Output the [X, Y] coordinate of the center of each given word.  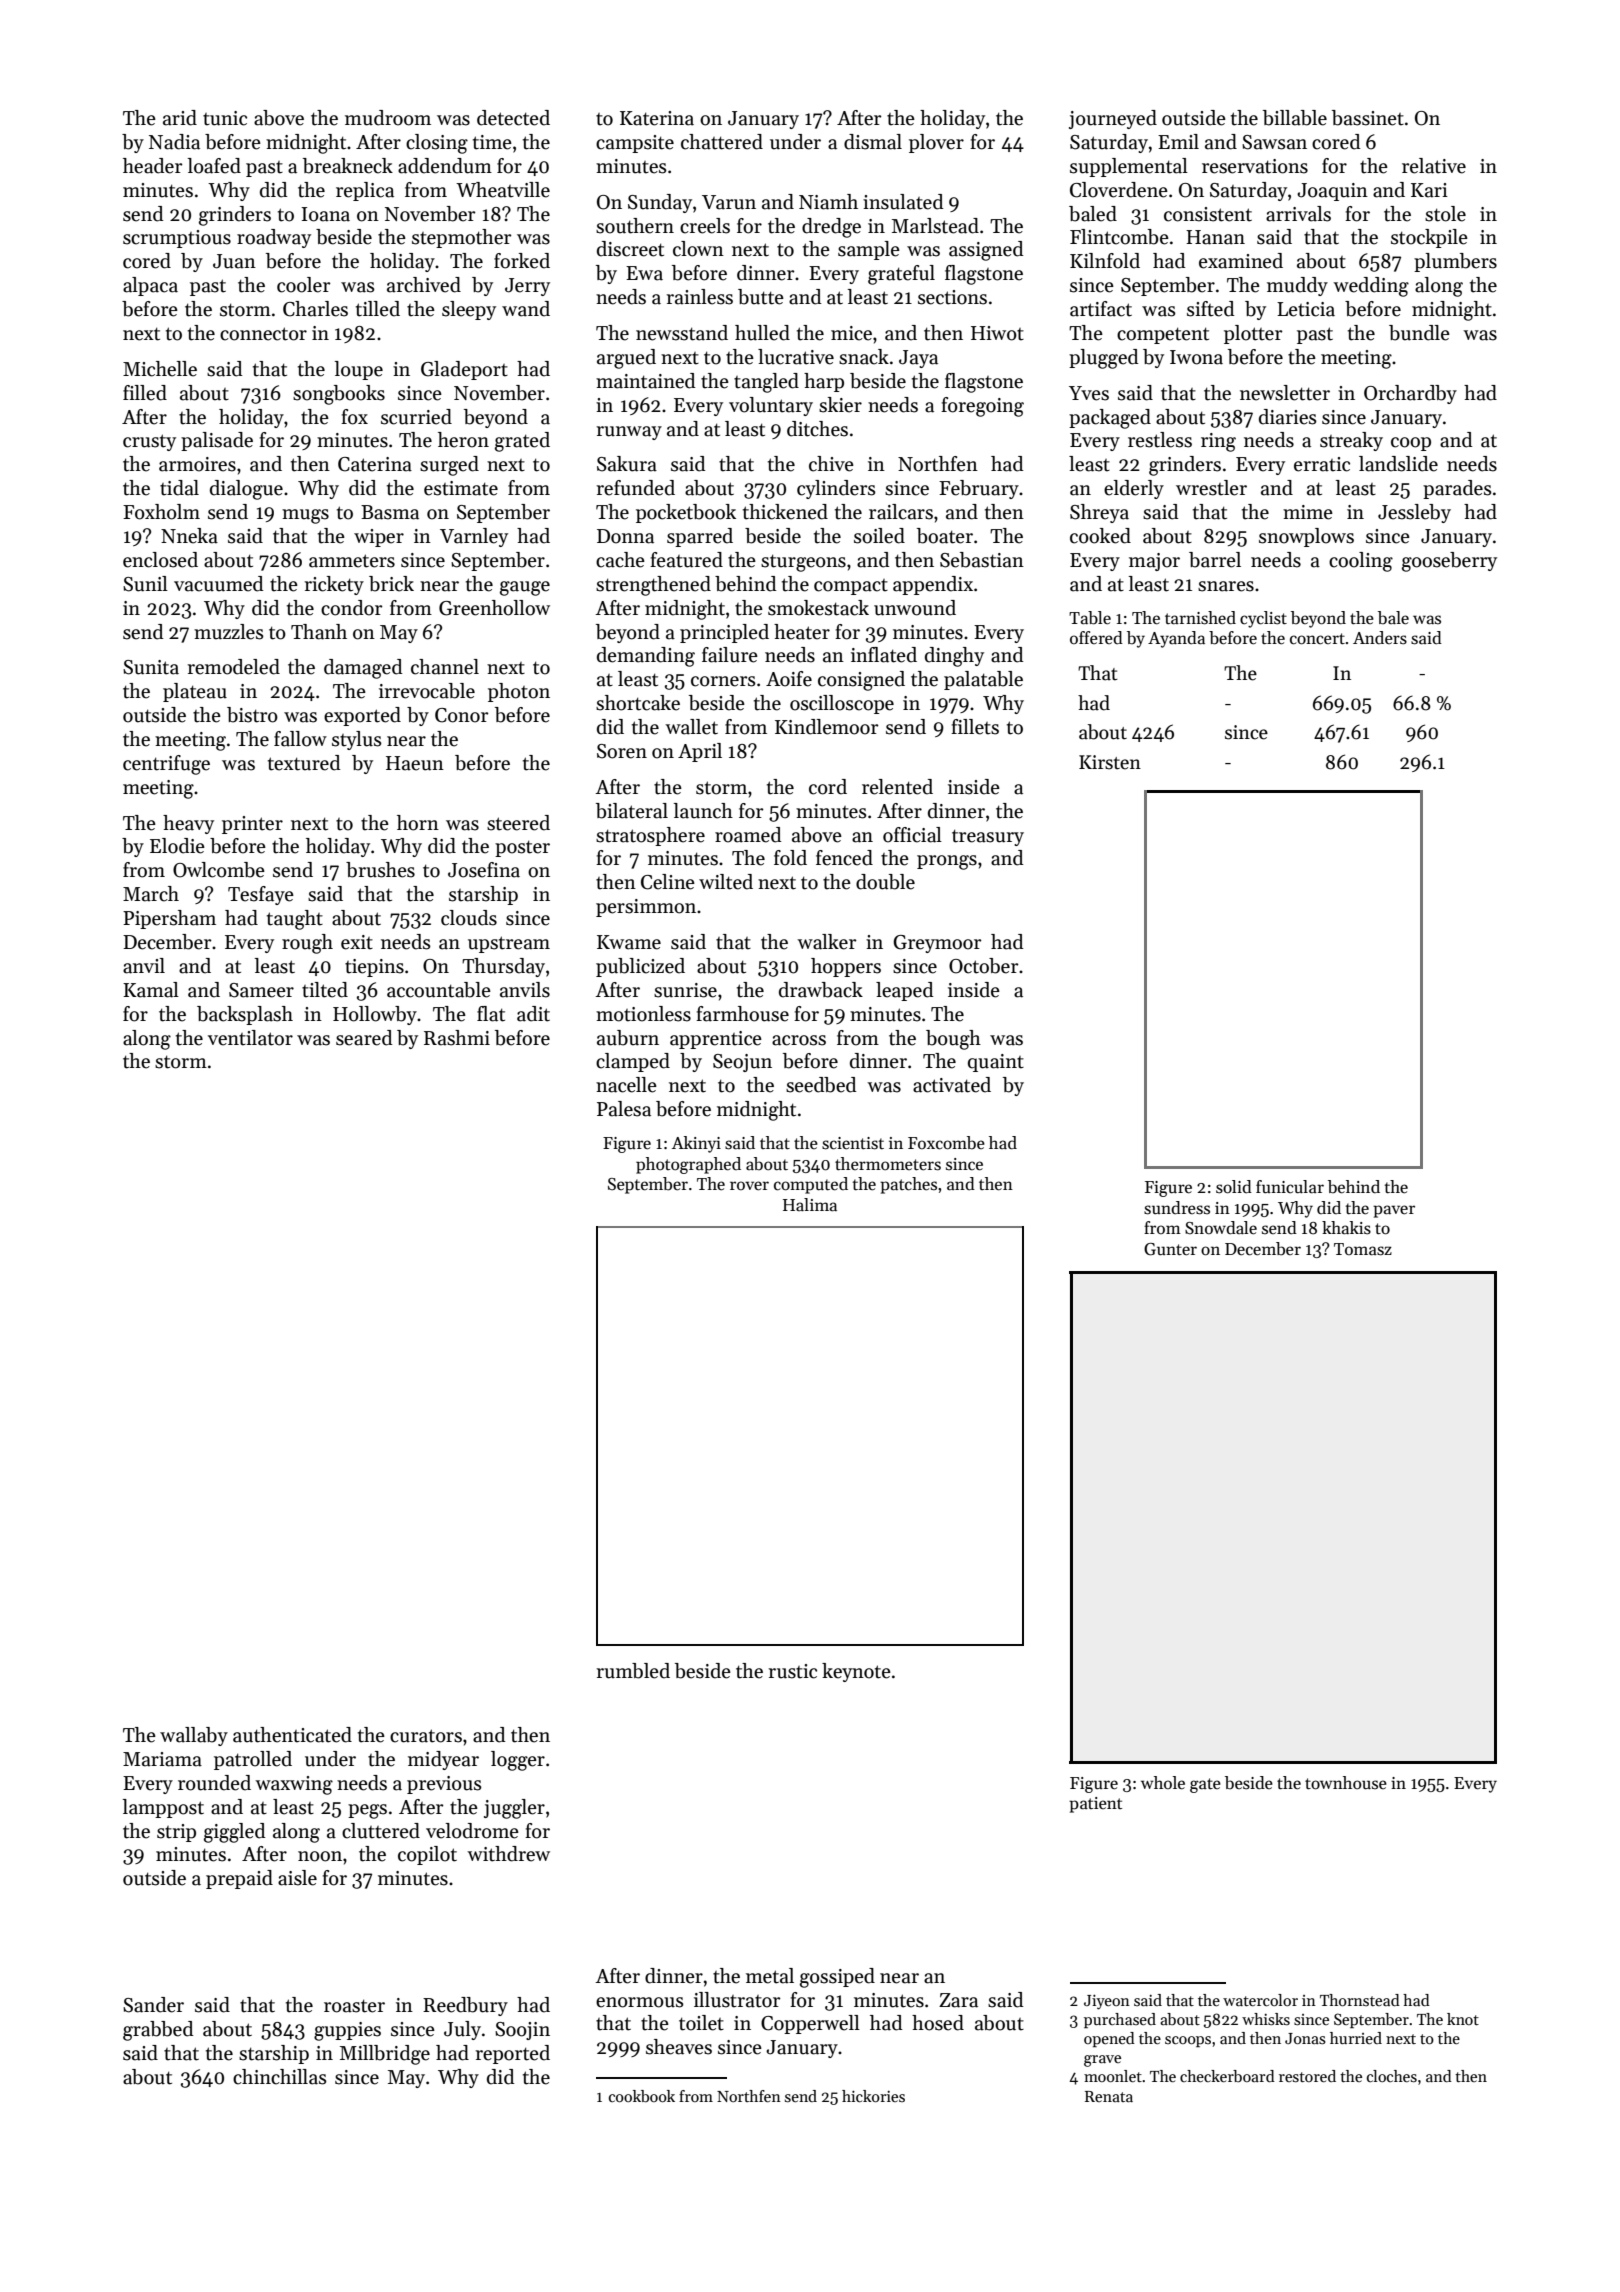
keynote [856, 1672]
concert [1317, 639]
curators [426, 1736]
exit [357, 942]
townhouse [1346, 1783]
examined [1241, 261]
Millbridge [385, 2055]
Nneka [189, 536]
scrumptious [177, 239]
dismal [873, 142]
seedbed [821, 1085]
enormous [640, 2002]
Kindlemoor [827, 727]
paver [1394, 1211]
